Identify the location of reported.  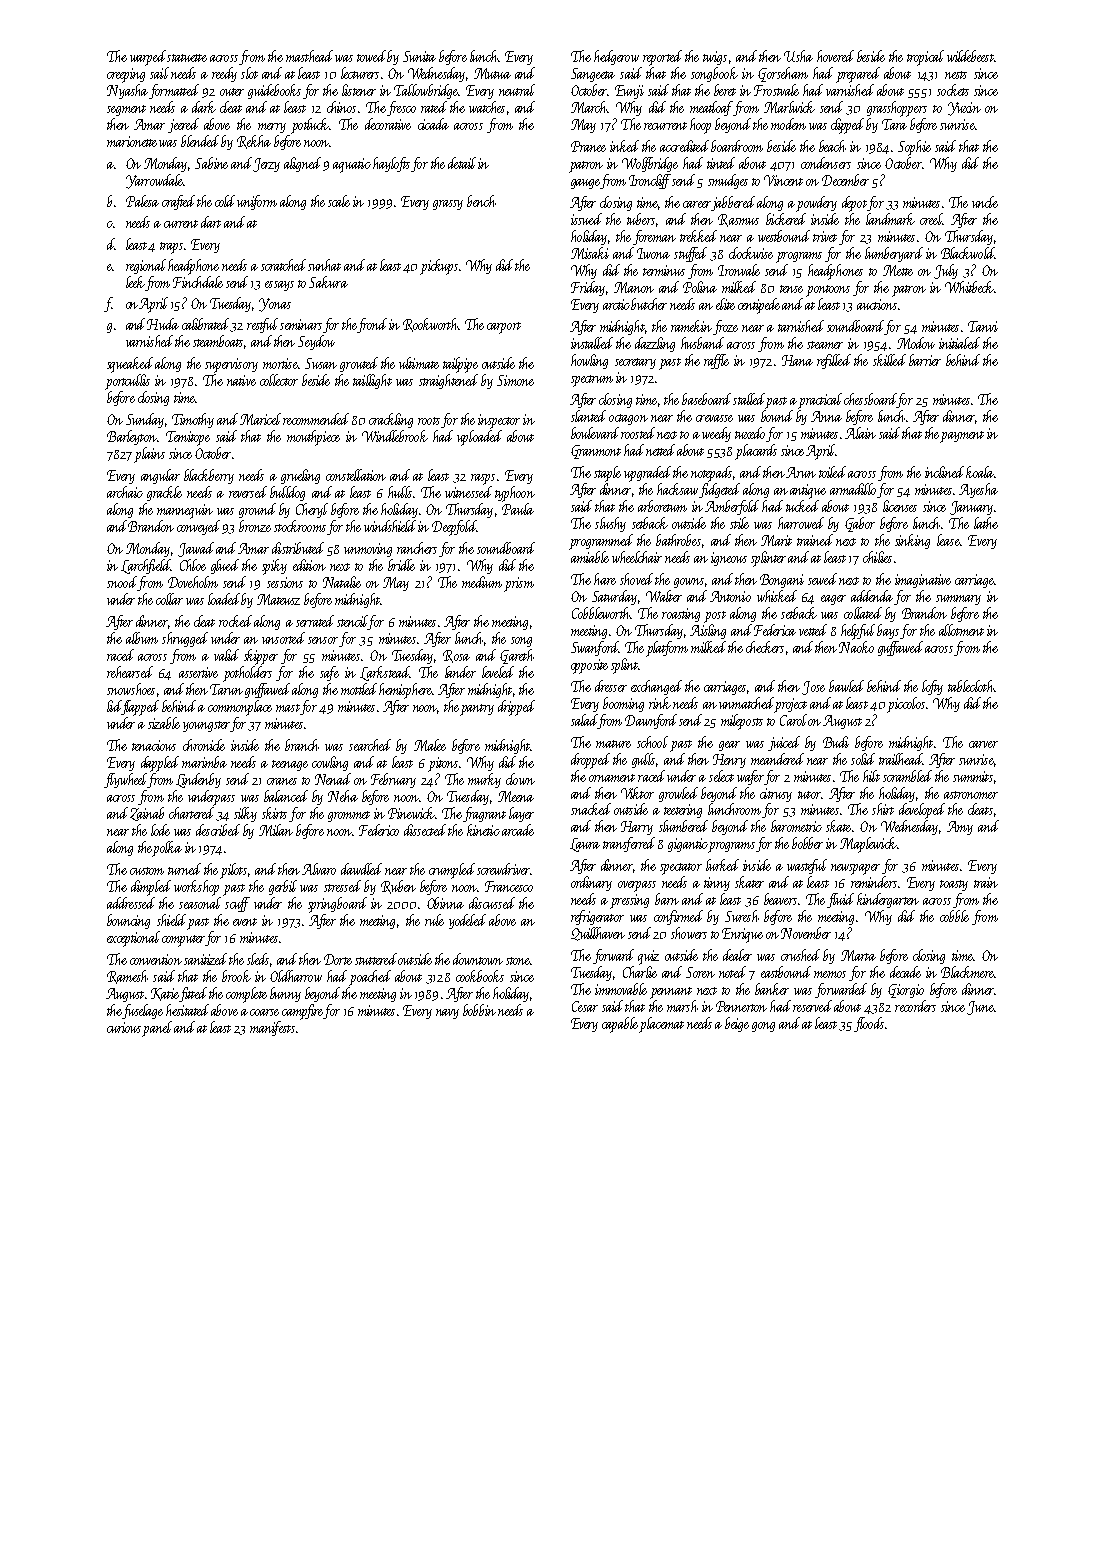
(662, 58).
